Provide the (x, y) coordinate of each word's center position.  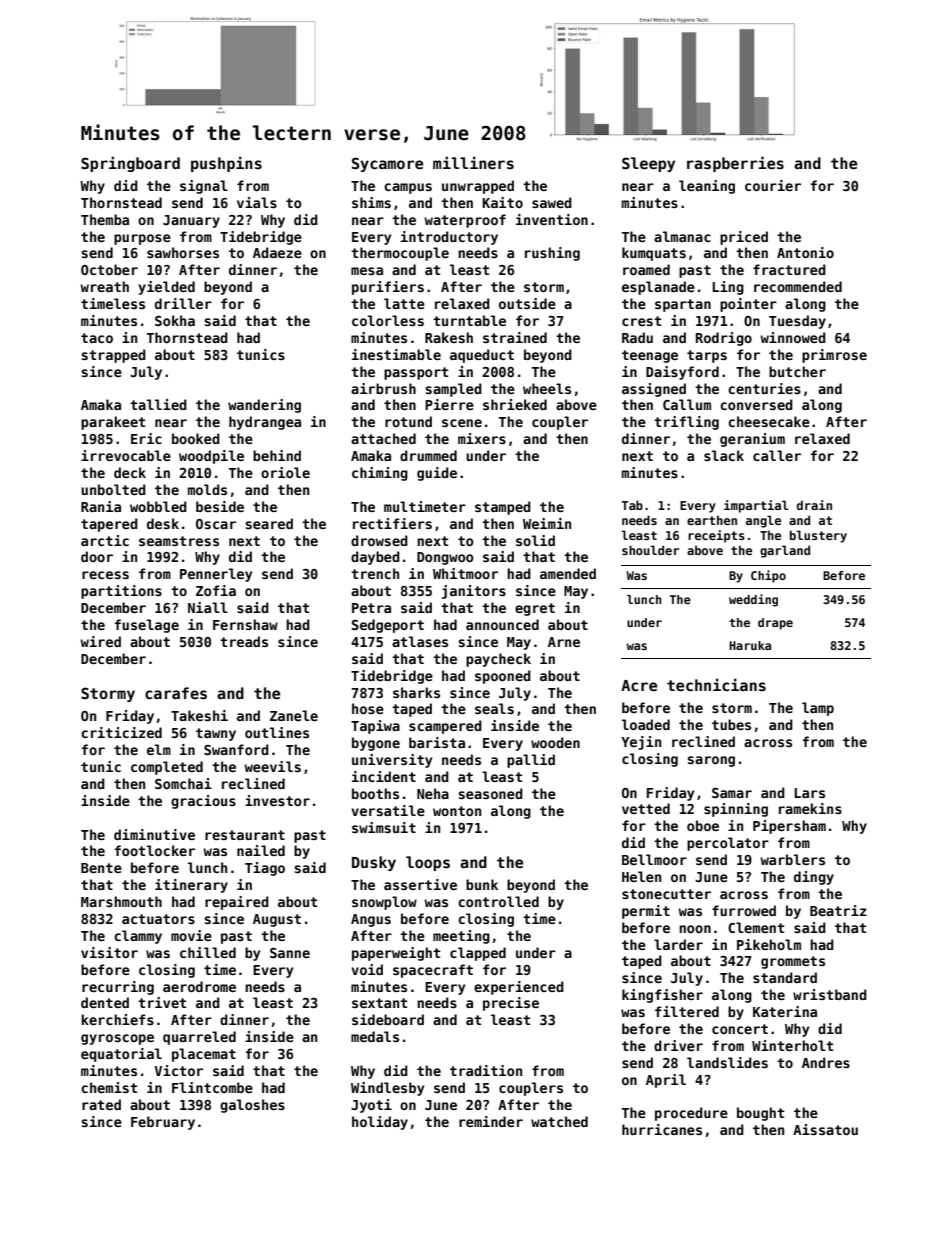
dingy (814, 878)
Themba (105, 219)
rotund (408, 421)
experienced (519, 988)
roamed (646, 269)
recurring (118, 988)
